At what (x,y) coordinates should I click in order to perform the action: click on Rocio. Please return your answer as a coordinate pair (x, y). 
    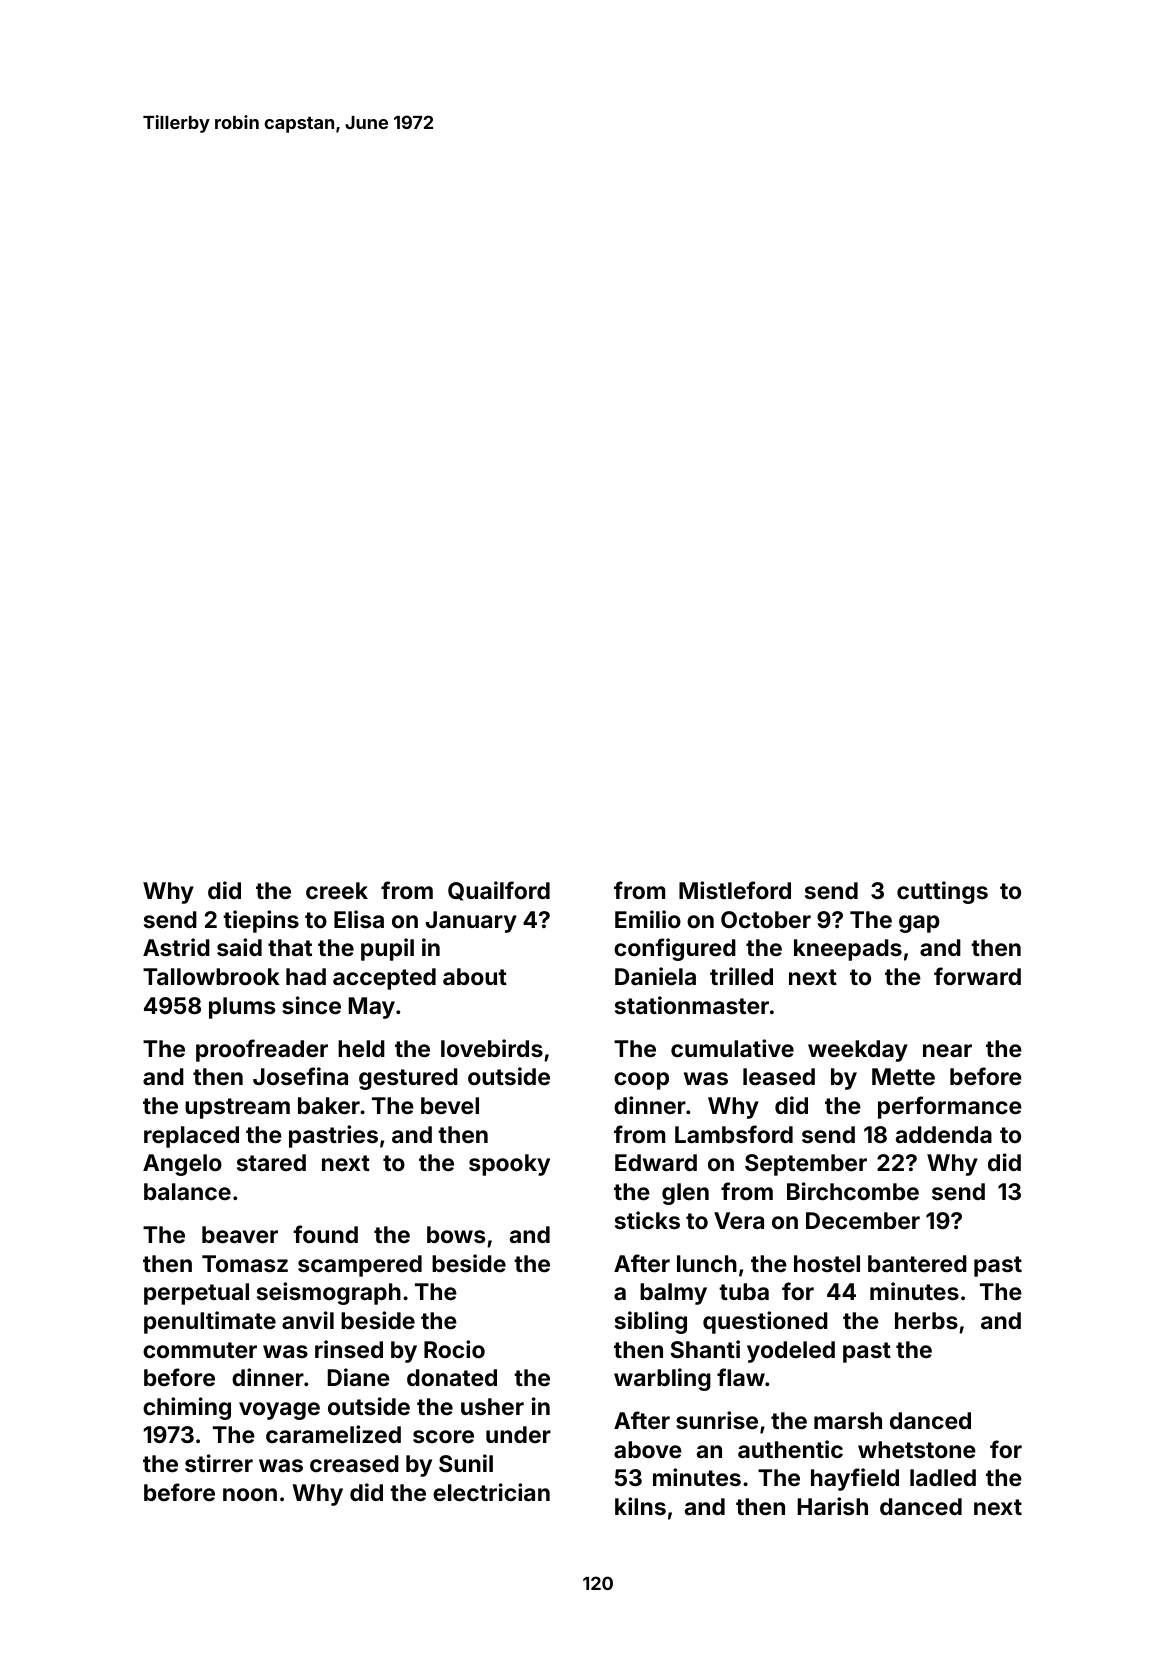
    Looking at the image, I should click on (454, 1349).
